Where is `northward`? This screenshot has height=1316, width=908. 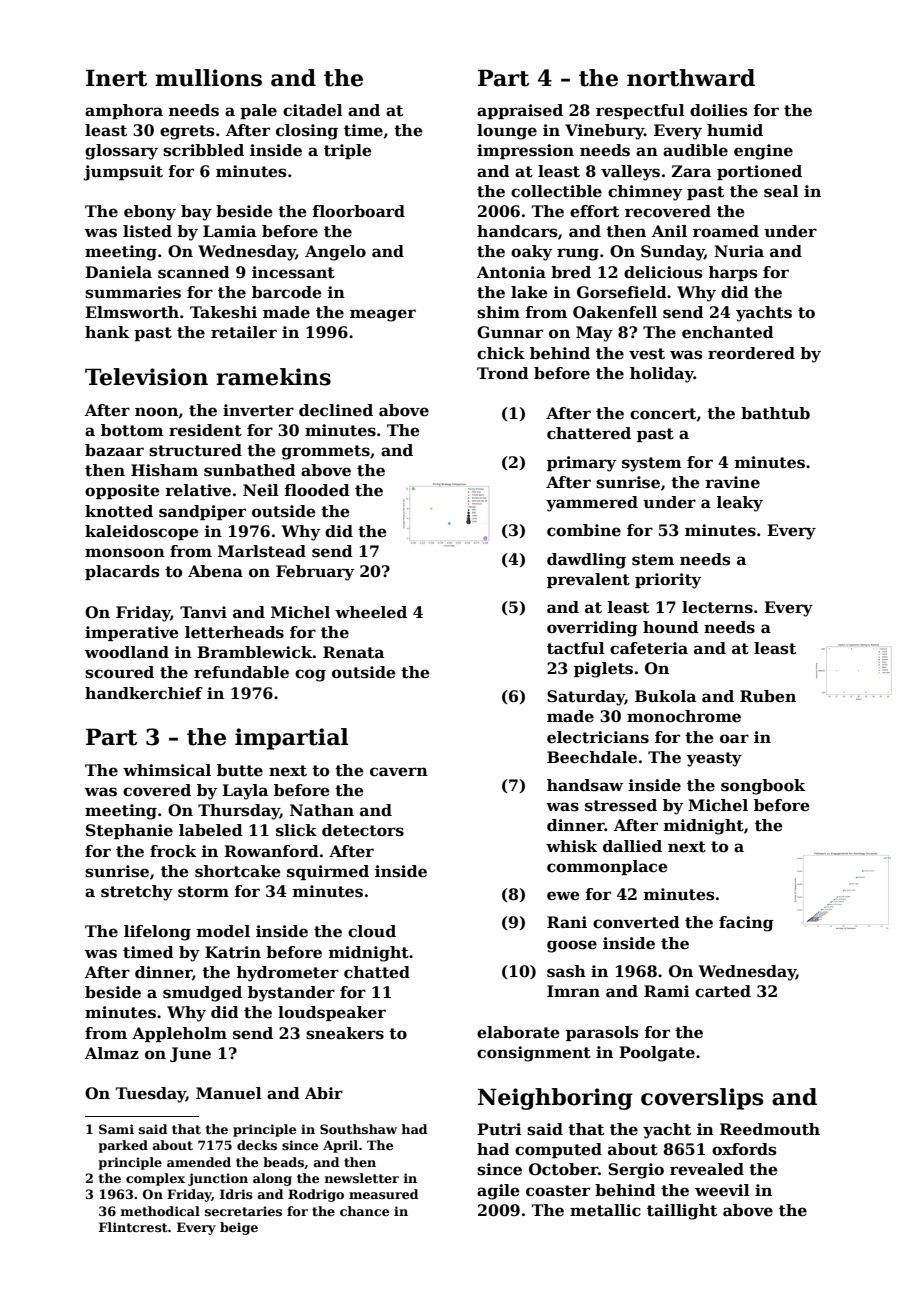
northward is located at coordinates (691, 78).
